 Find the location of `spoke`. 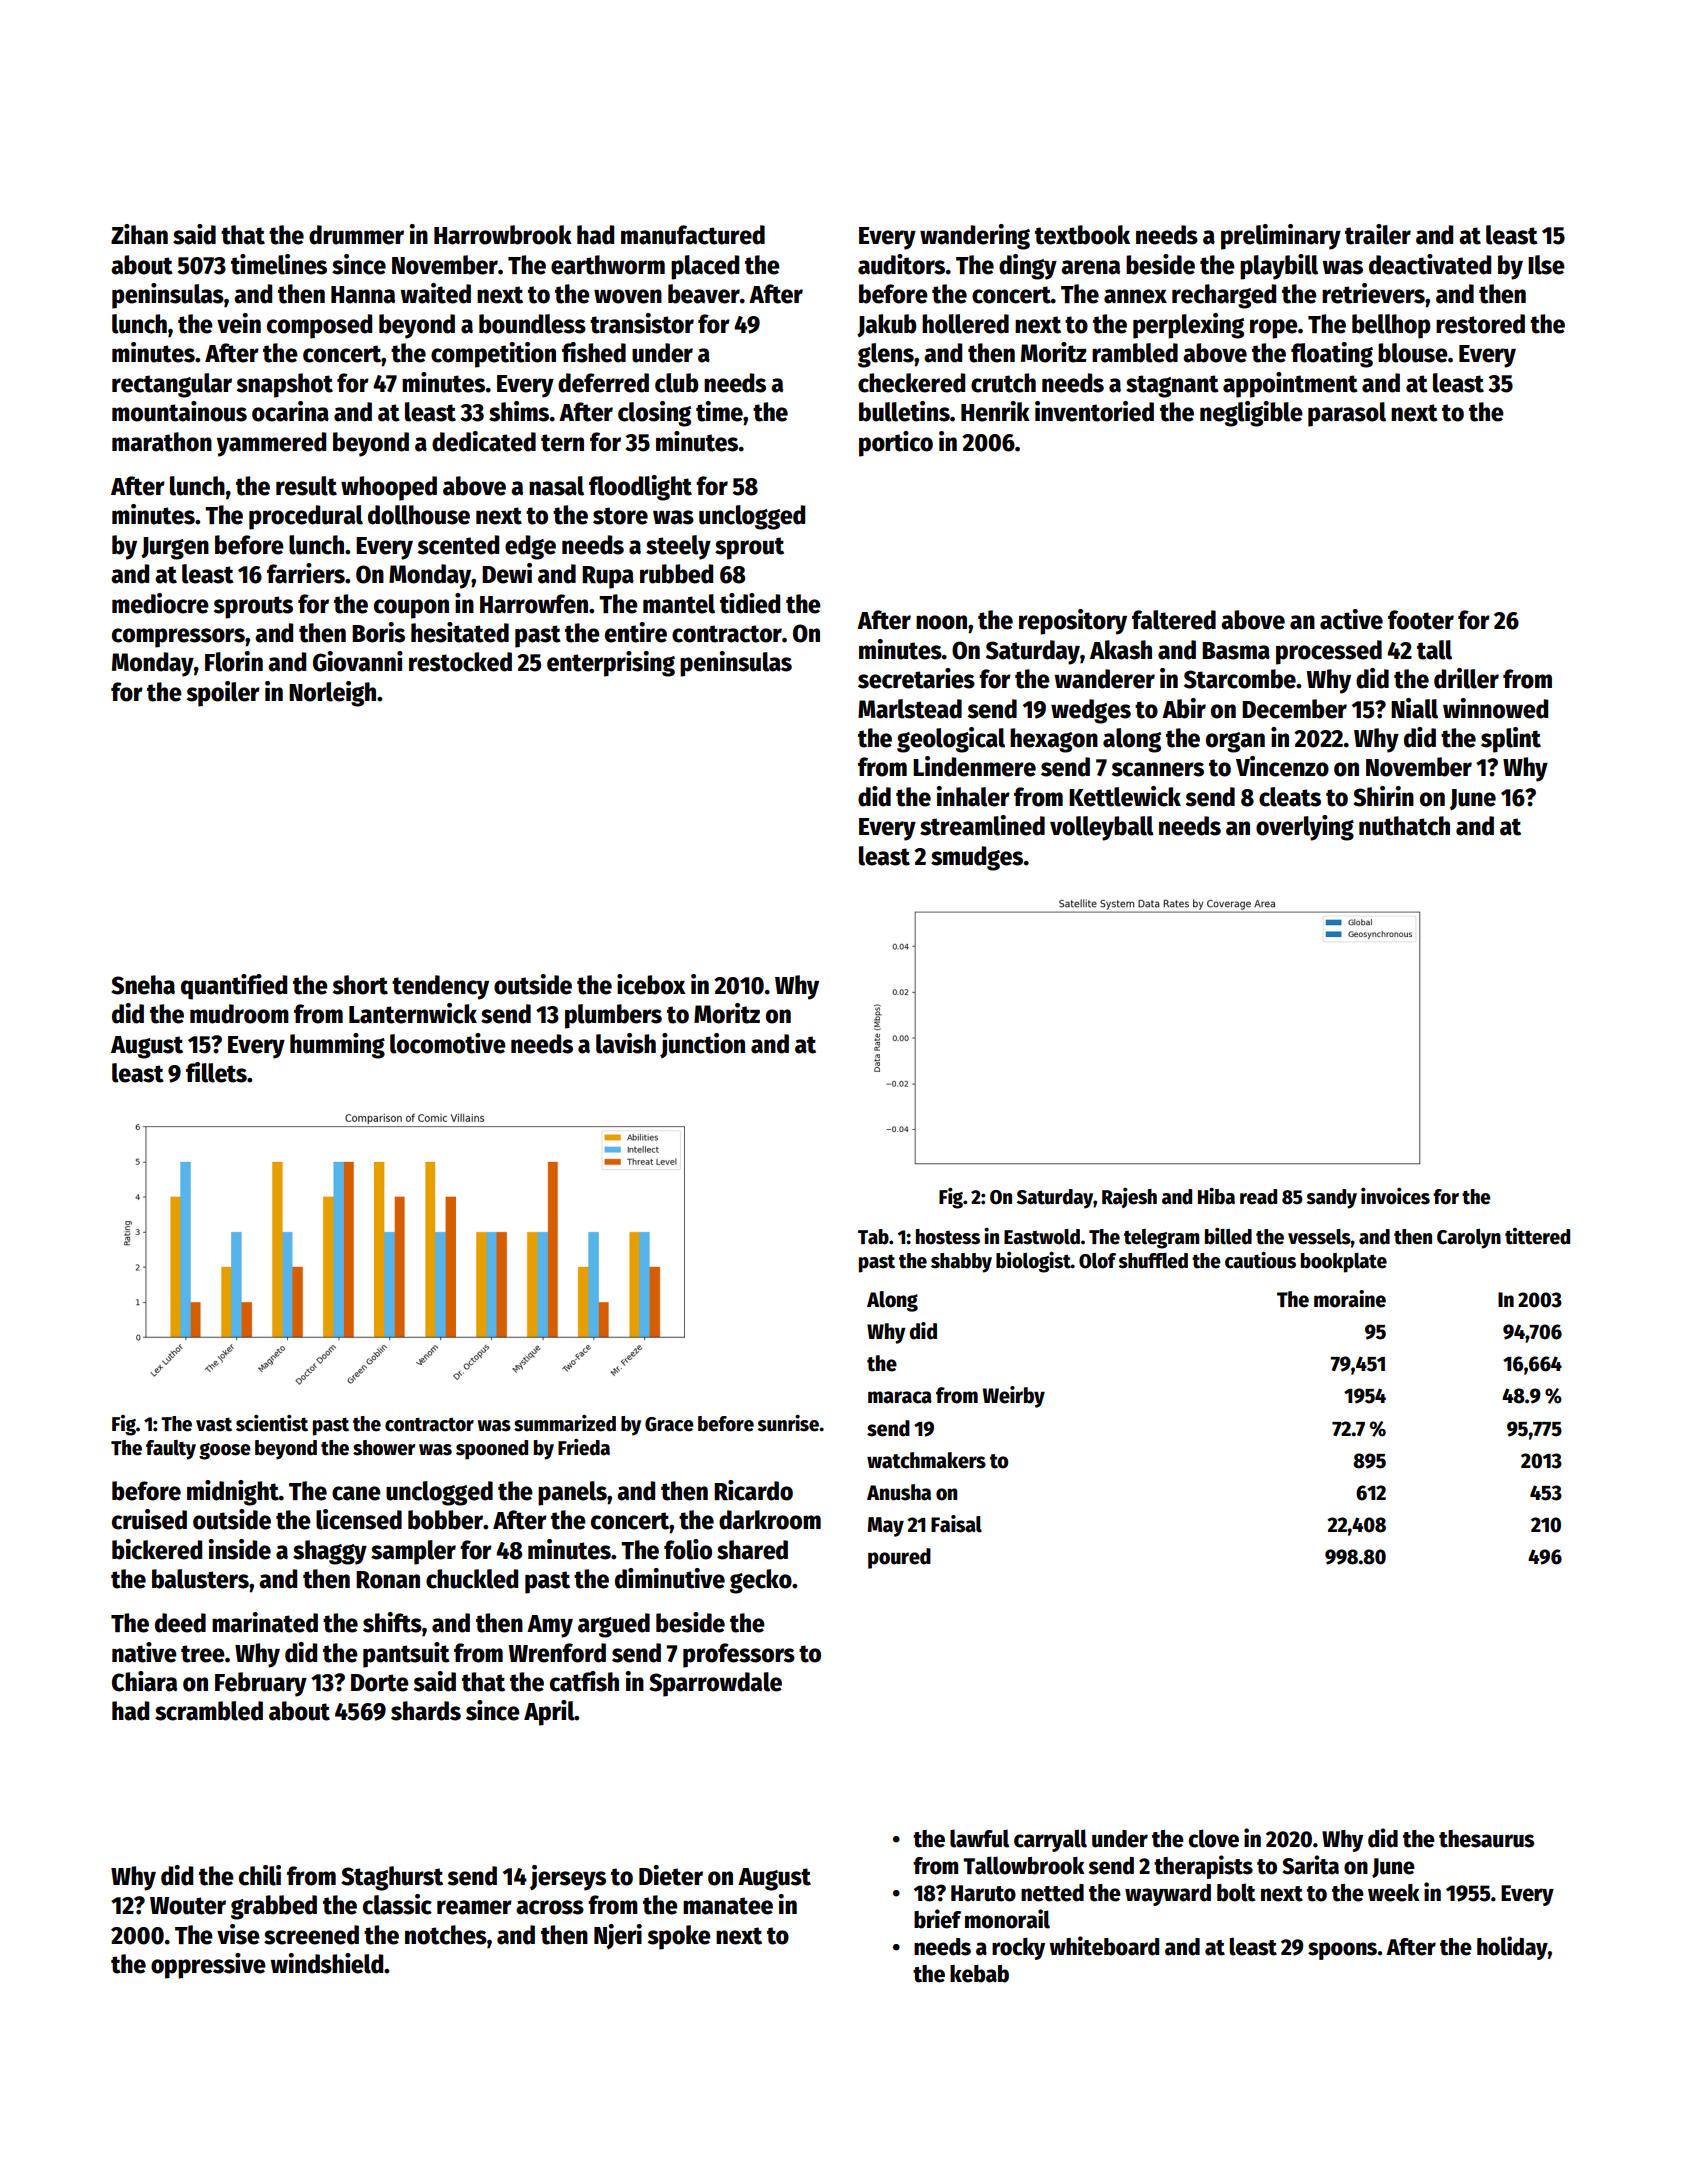

spoke is located at coordinates (679, 1937).
